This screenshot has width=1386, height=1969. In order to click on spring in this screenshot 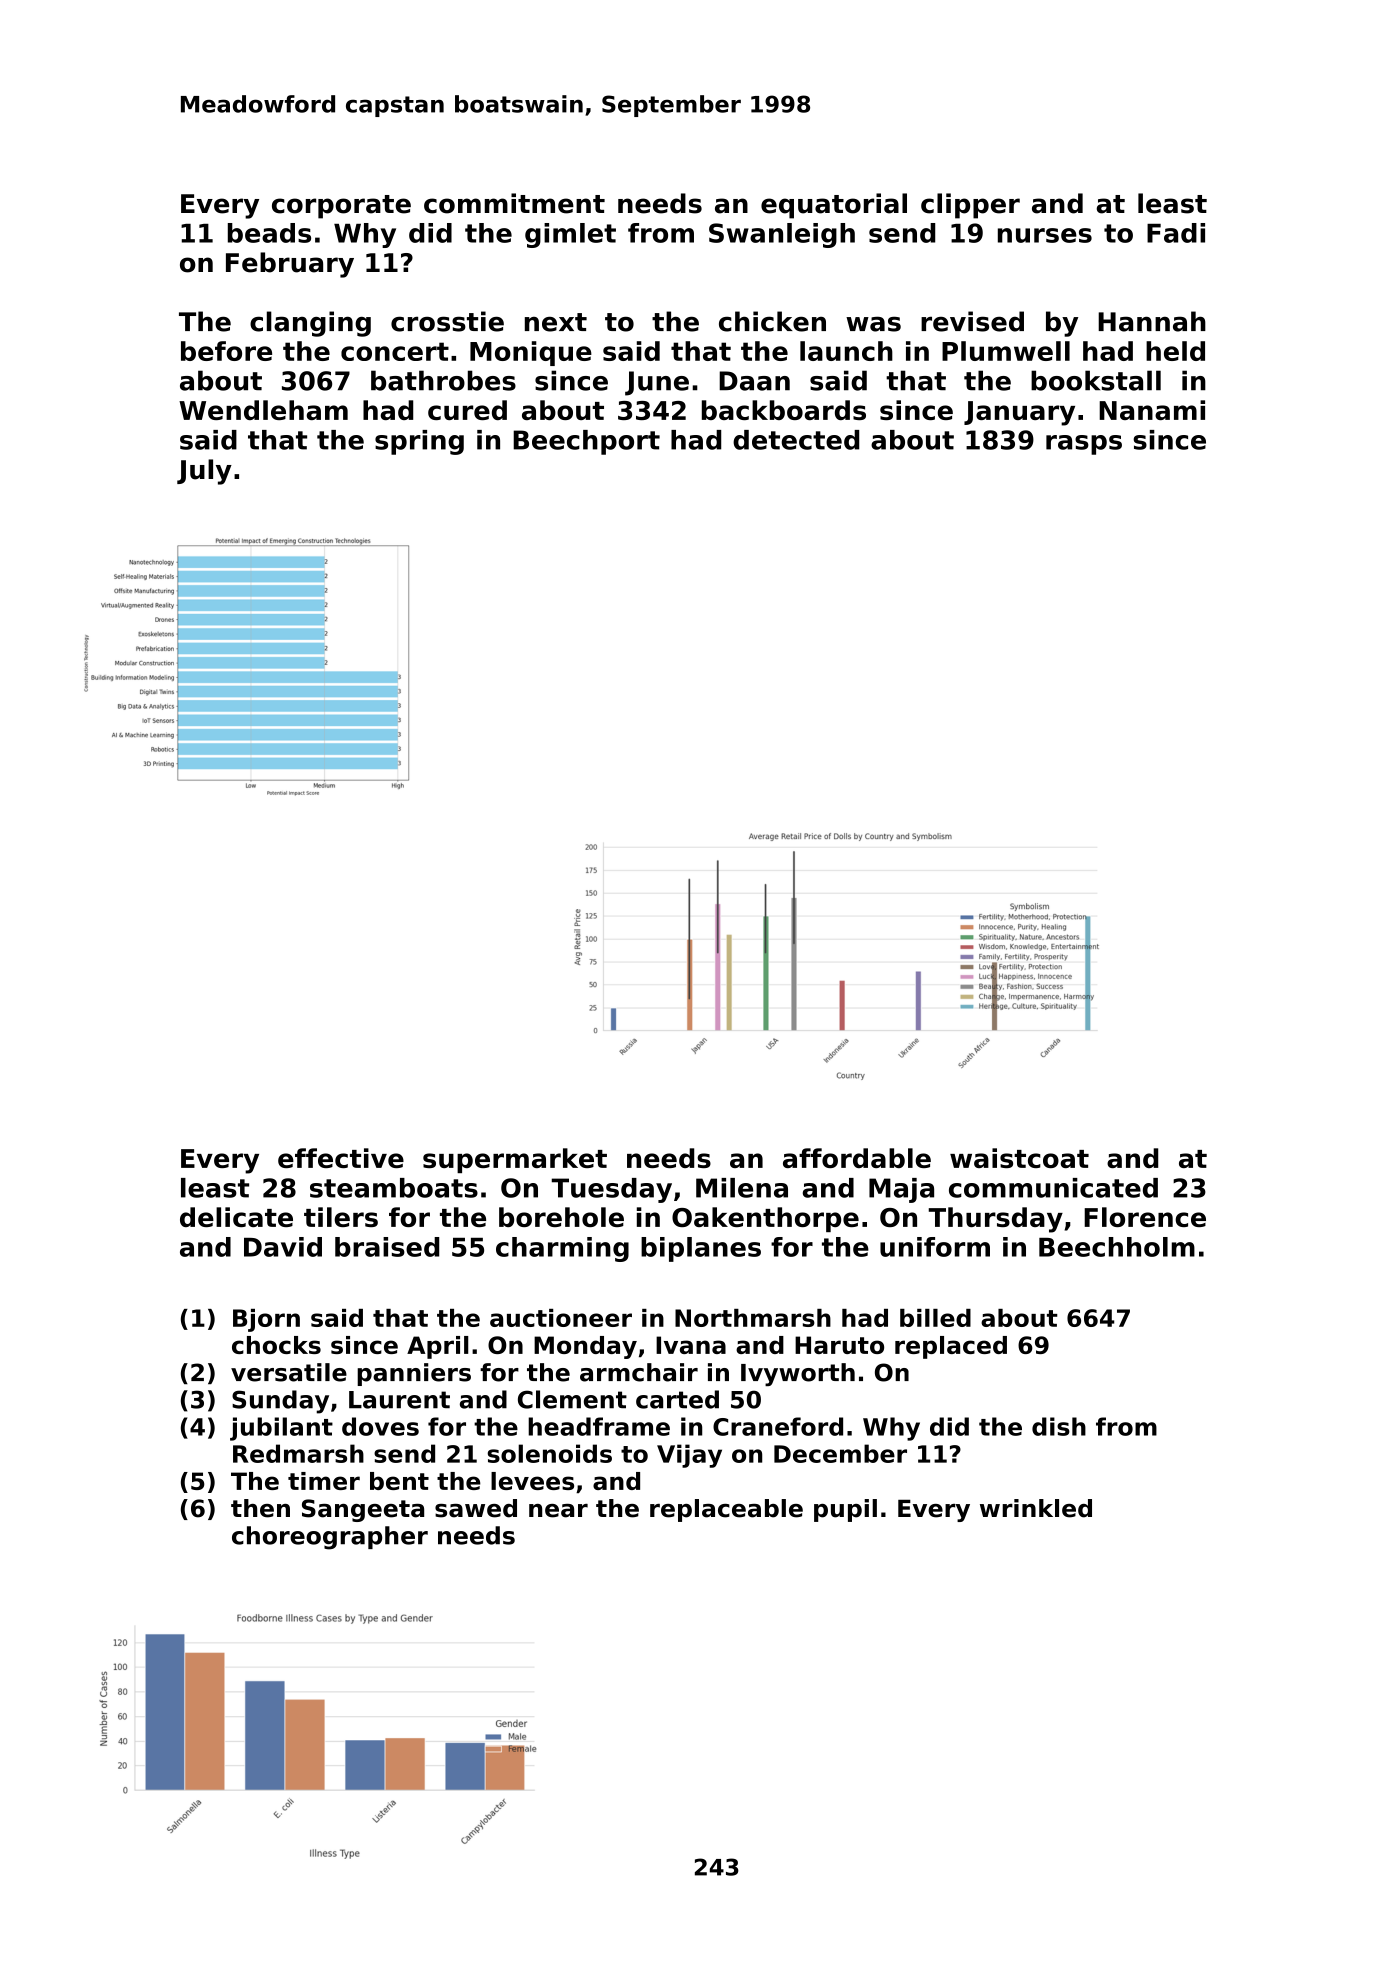, I will do `click(419, 442)`.
